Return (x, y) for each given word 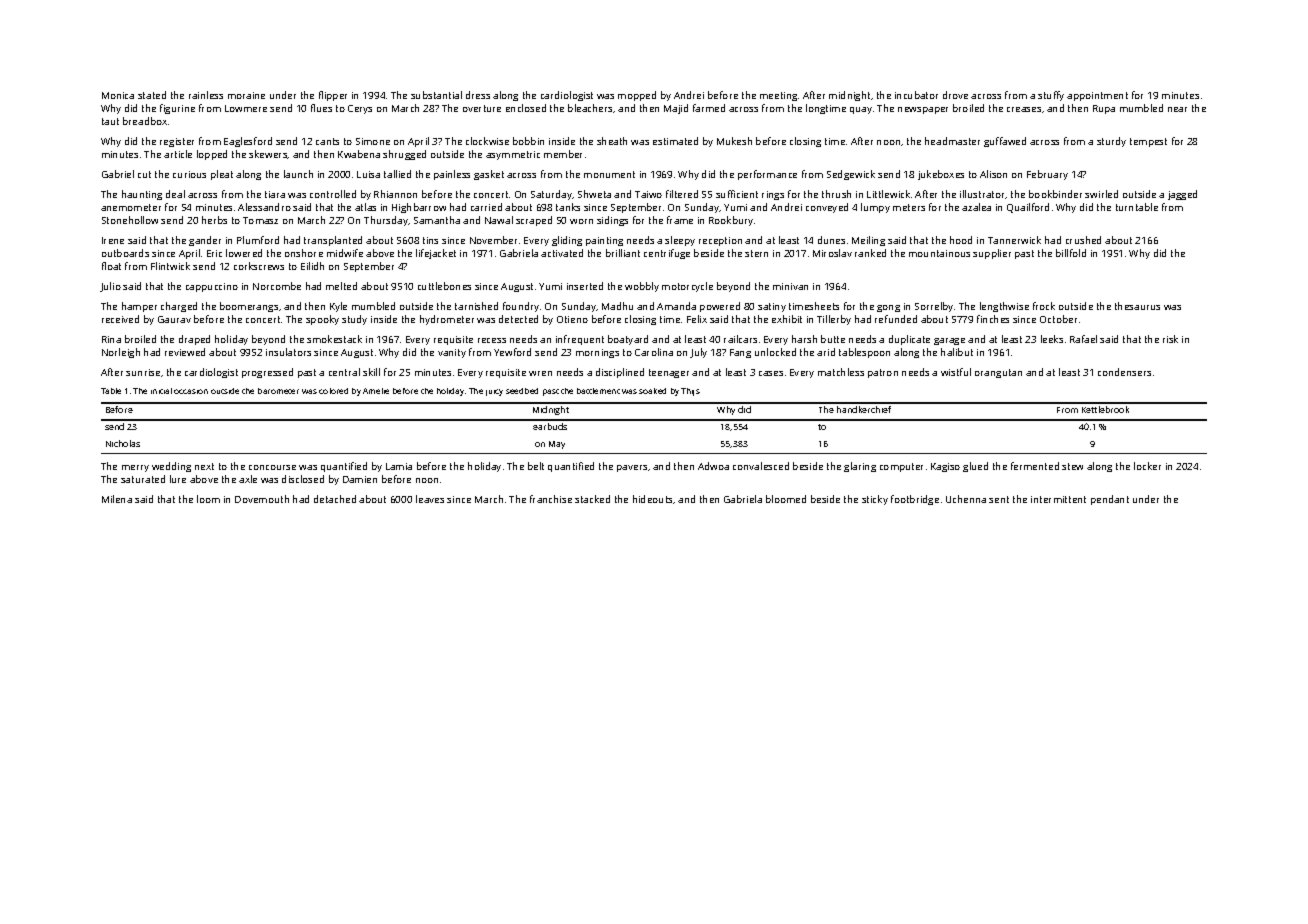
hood (961, 240)
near (1177, 109)
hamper (139, 307)
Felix (697, 319)
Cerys (360, 109)
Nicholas (123, 443)
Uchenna (966, 499)
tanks (568, 207)
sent (999, 499)
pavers (632, 468)
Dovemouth (262, 499)
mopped (637, 96)
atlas (365, 207)
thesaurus (1137, 306)
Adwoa (713, 466)
